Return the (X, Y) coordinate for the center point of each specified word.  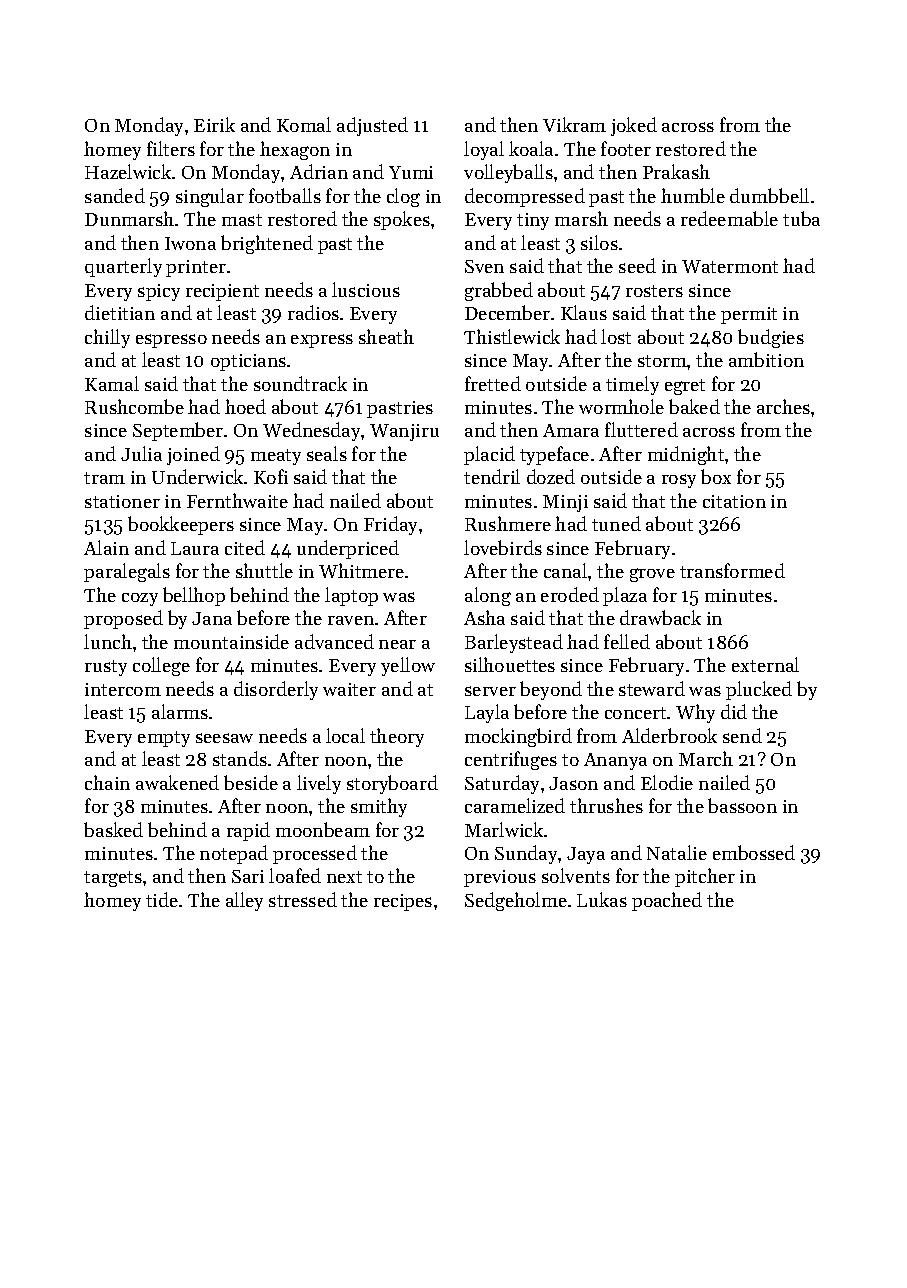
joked (634, 126)
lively (319, 784)
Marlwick (504, 829)
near (397, 644)
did (734, 711)
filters (171, 148)
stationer (122, 501)
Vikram (574, 124)
